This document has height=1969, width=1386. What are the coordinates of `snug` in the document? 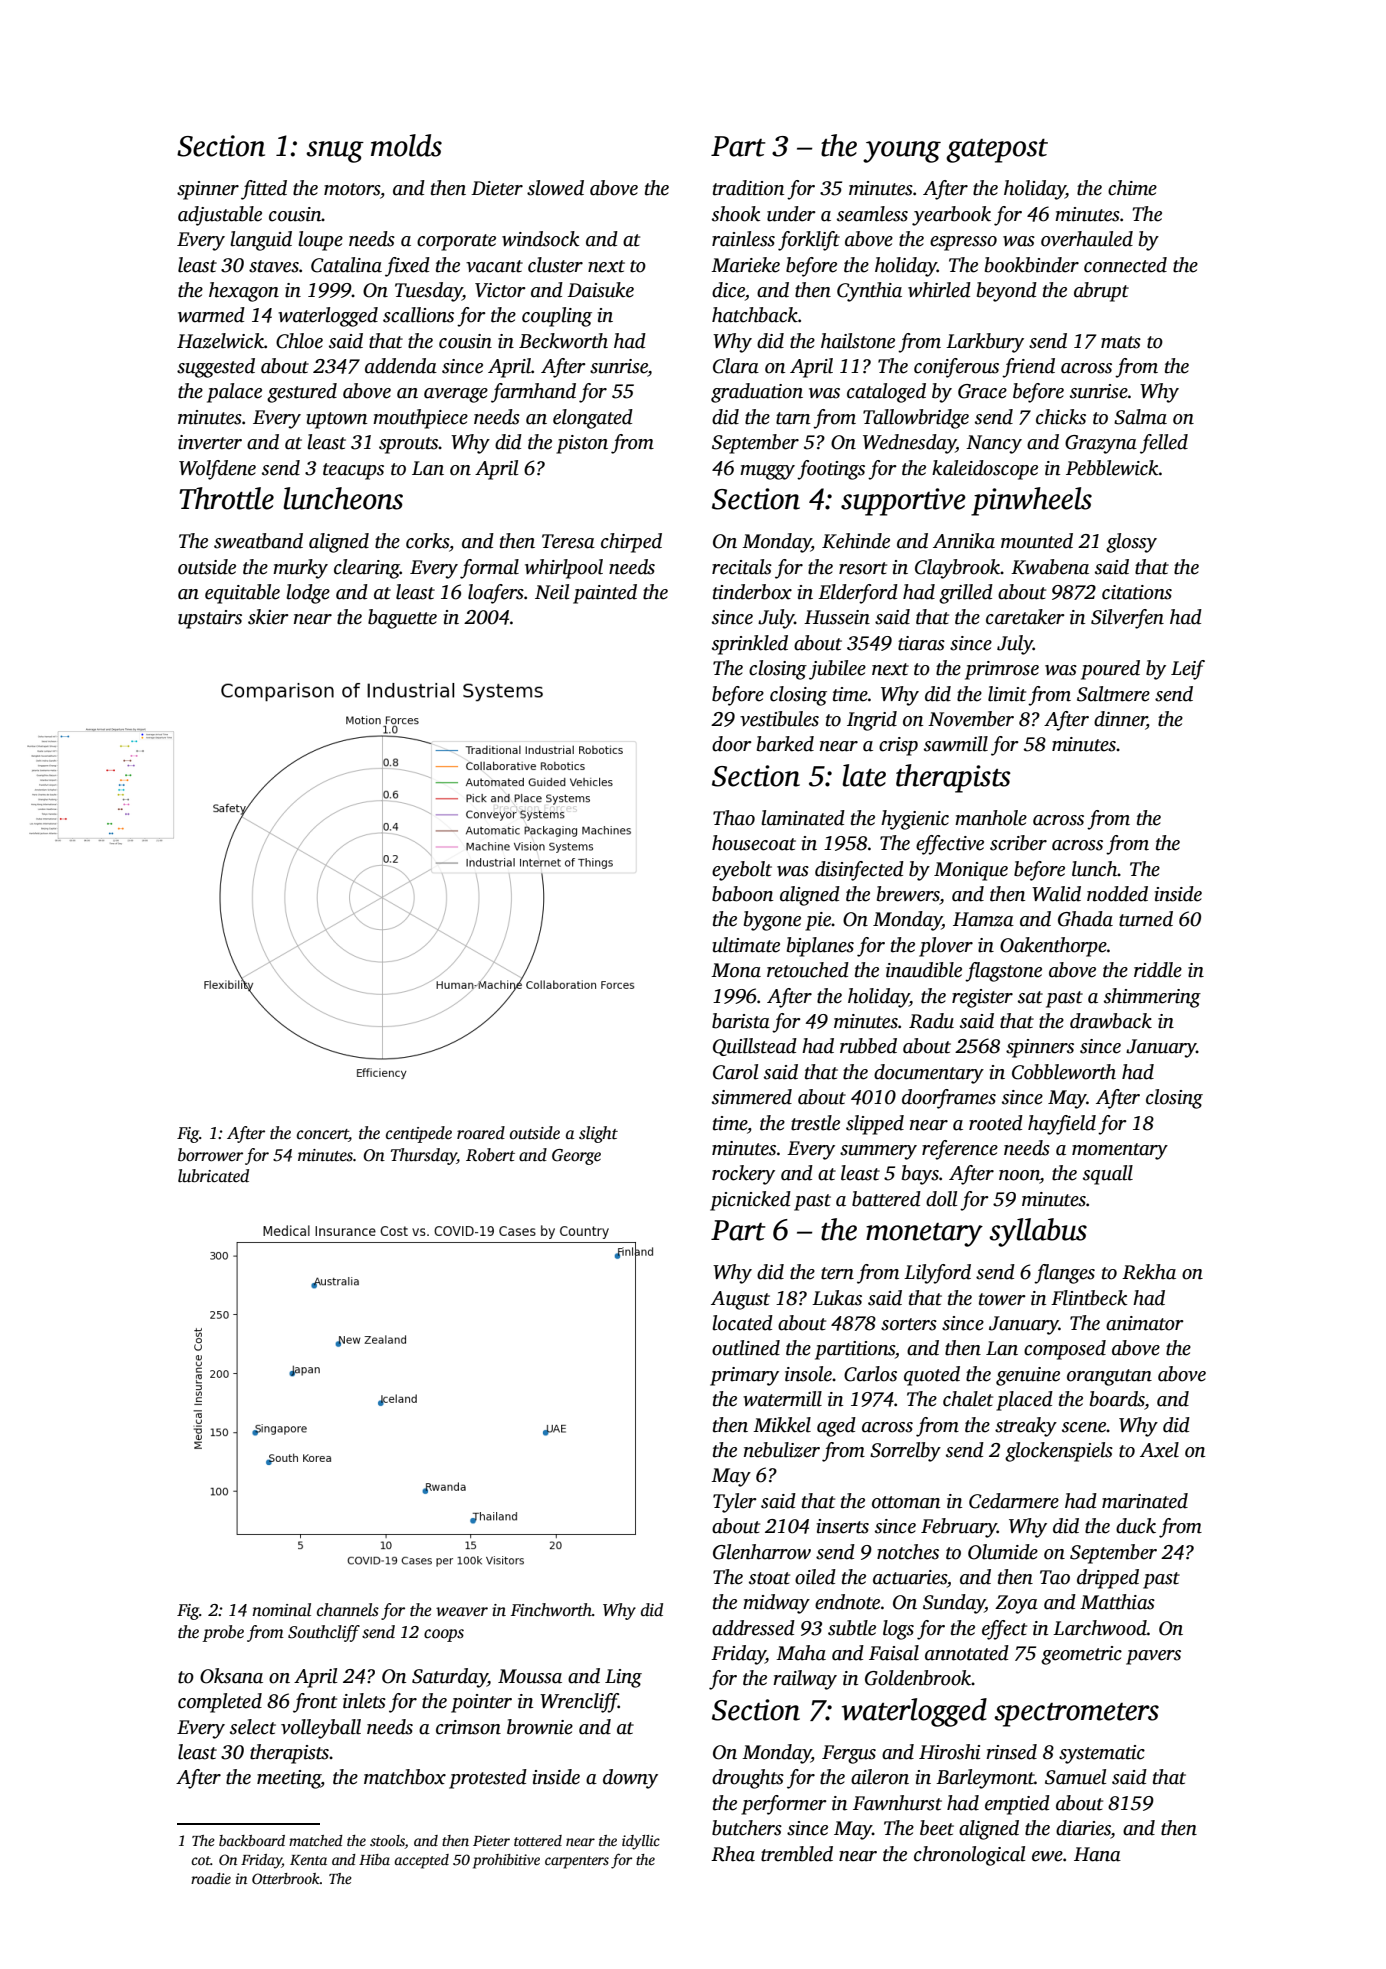 It's located at (335, 152).
